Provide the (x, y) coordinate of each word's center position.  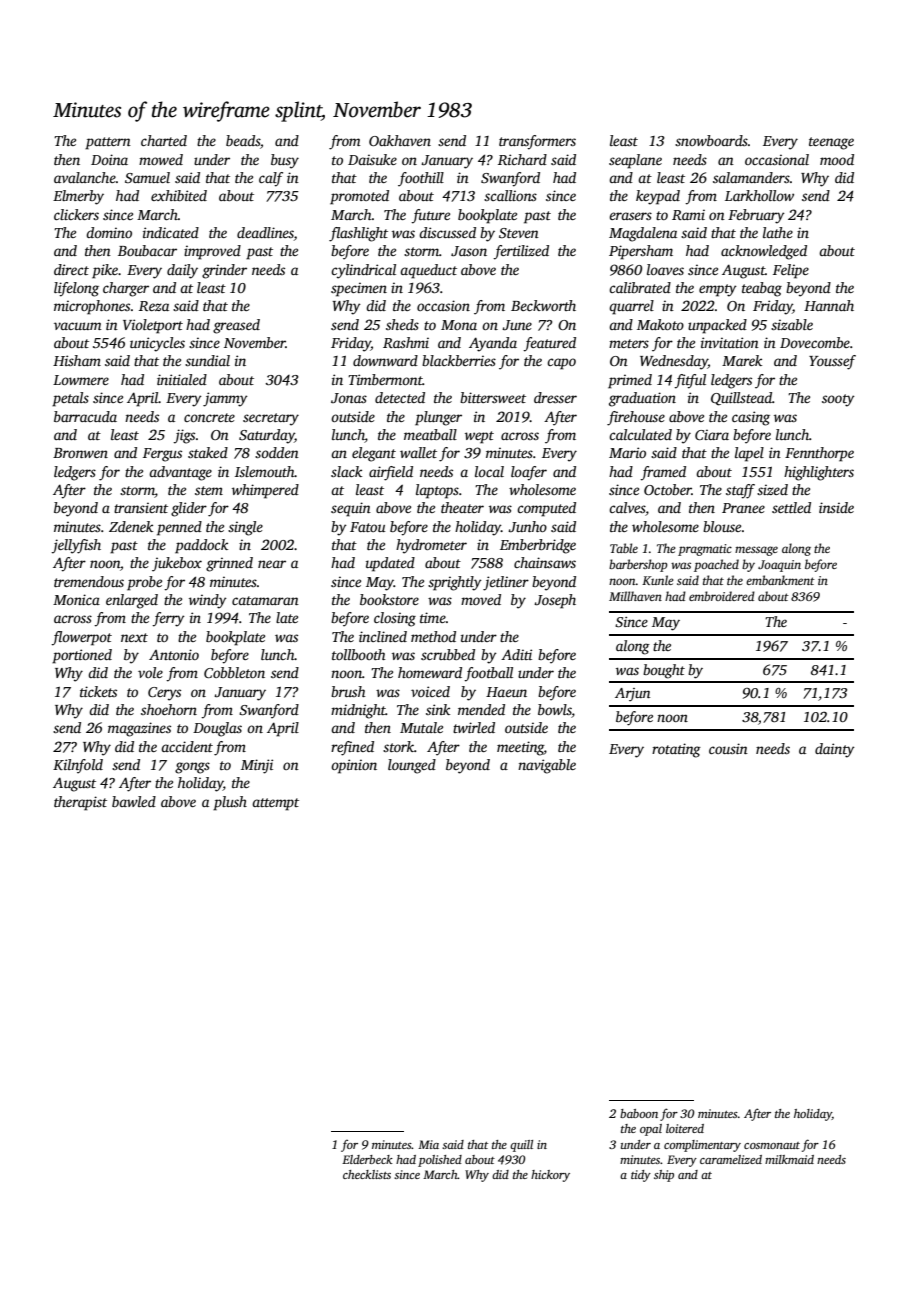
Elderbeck (367, 1159)
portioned (82, 656)
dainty (835, 750)
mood (837, 159)
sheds (402, 324)
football (488, 674)
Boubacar (147, 250)
